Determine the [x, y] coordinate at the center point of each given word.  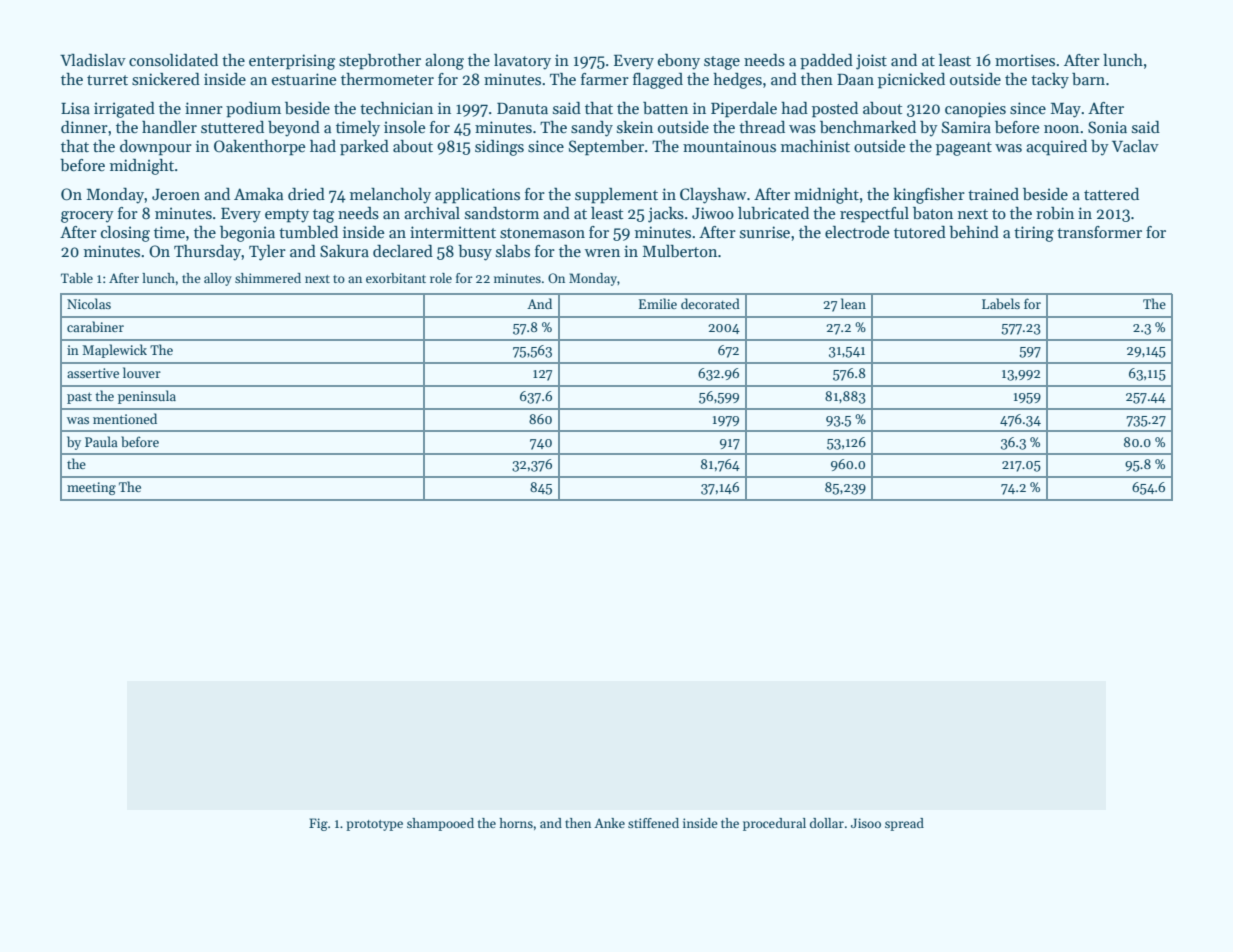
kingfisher [929, 196]
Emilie [658, 303]
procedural [774, 824]
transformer [1099, 232]
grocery [87, 217]
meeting [91, 488]
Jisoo [866, 823]
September [606, 148]
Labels [1001, 303]
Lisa [75, 108]
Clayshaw [713, 196]
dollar [827, 823]
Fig [318, 824]
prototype [374, 825]
